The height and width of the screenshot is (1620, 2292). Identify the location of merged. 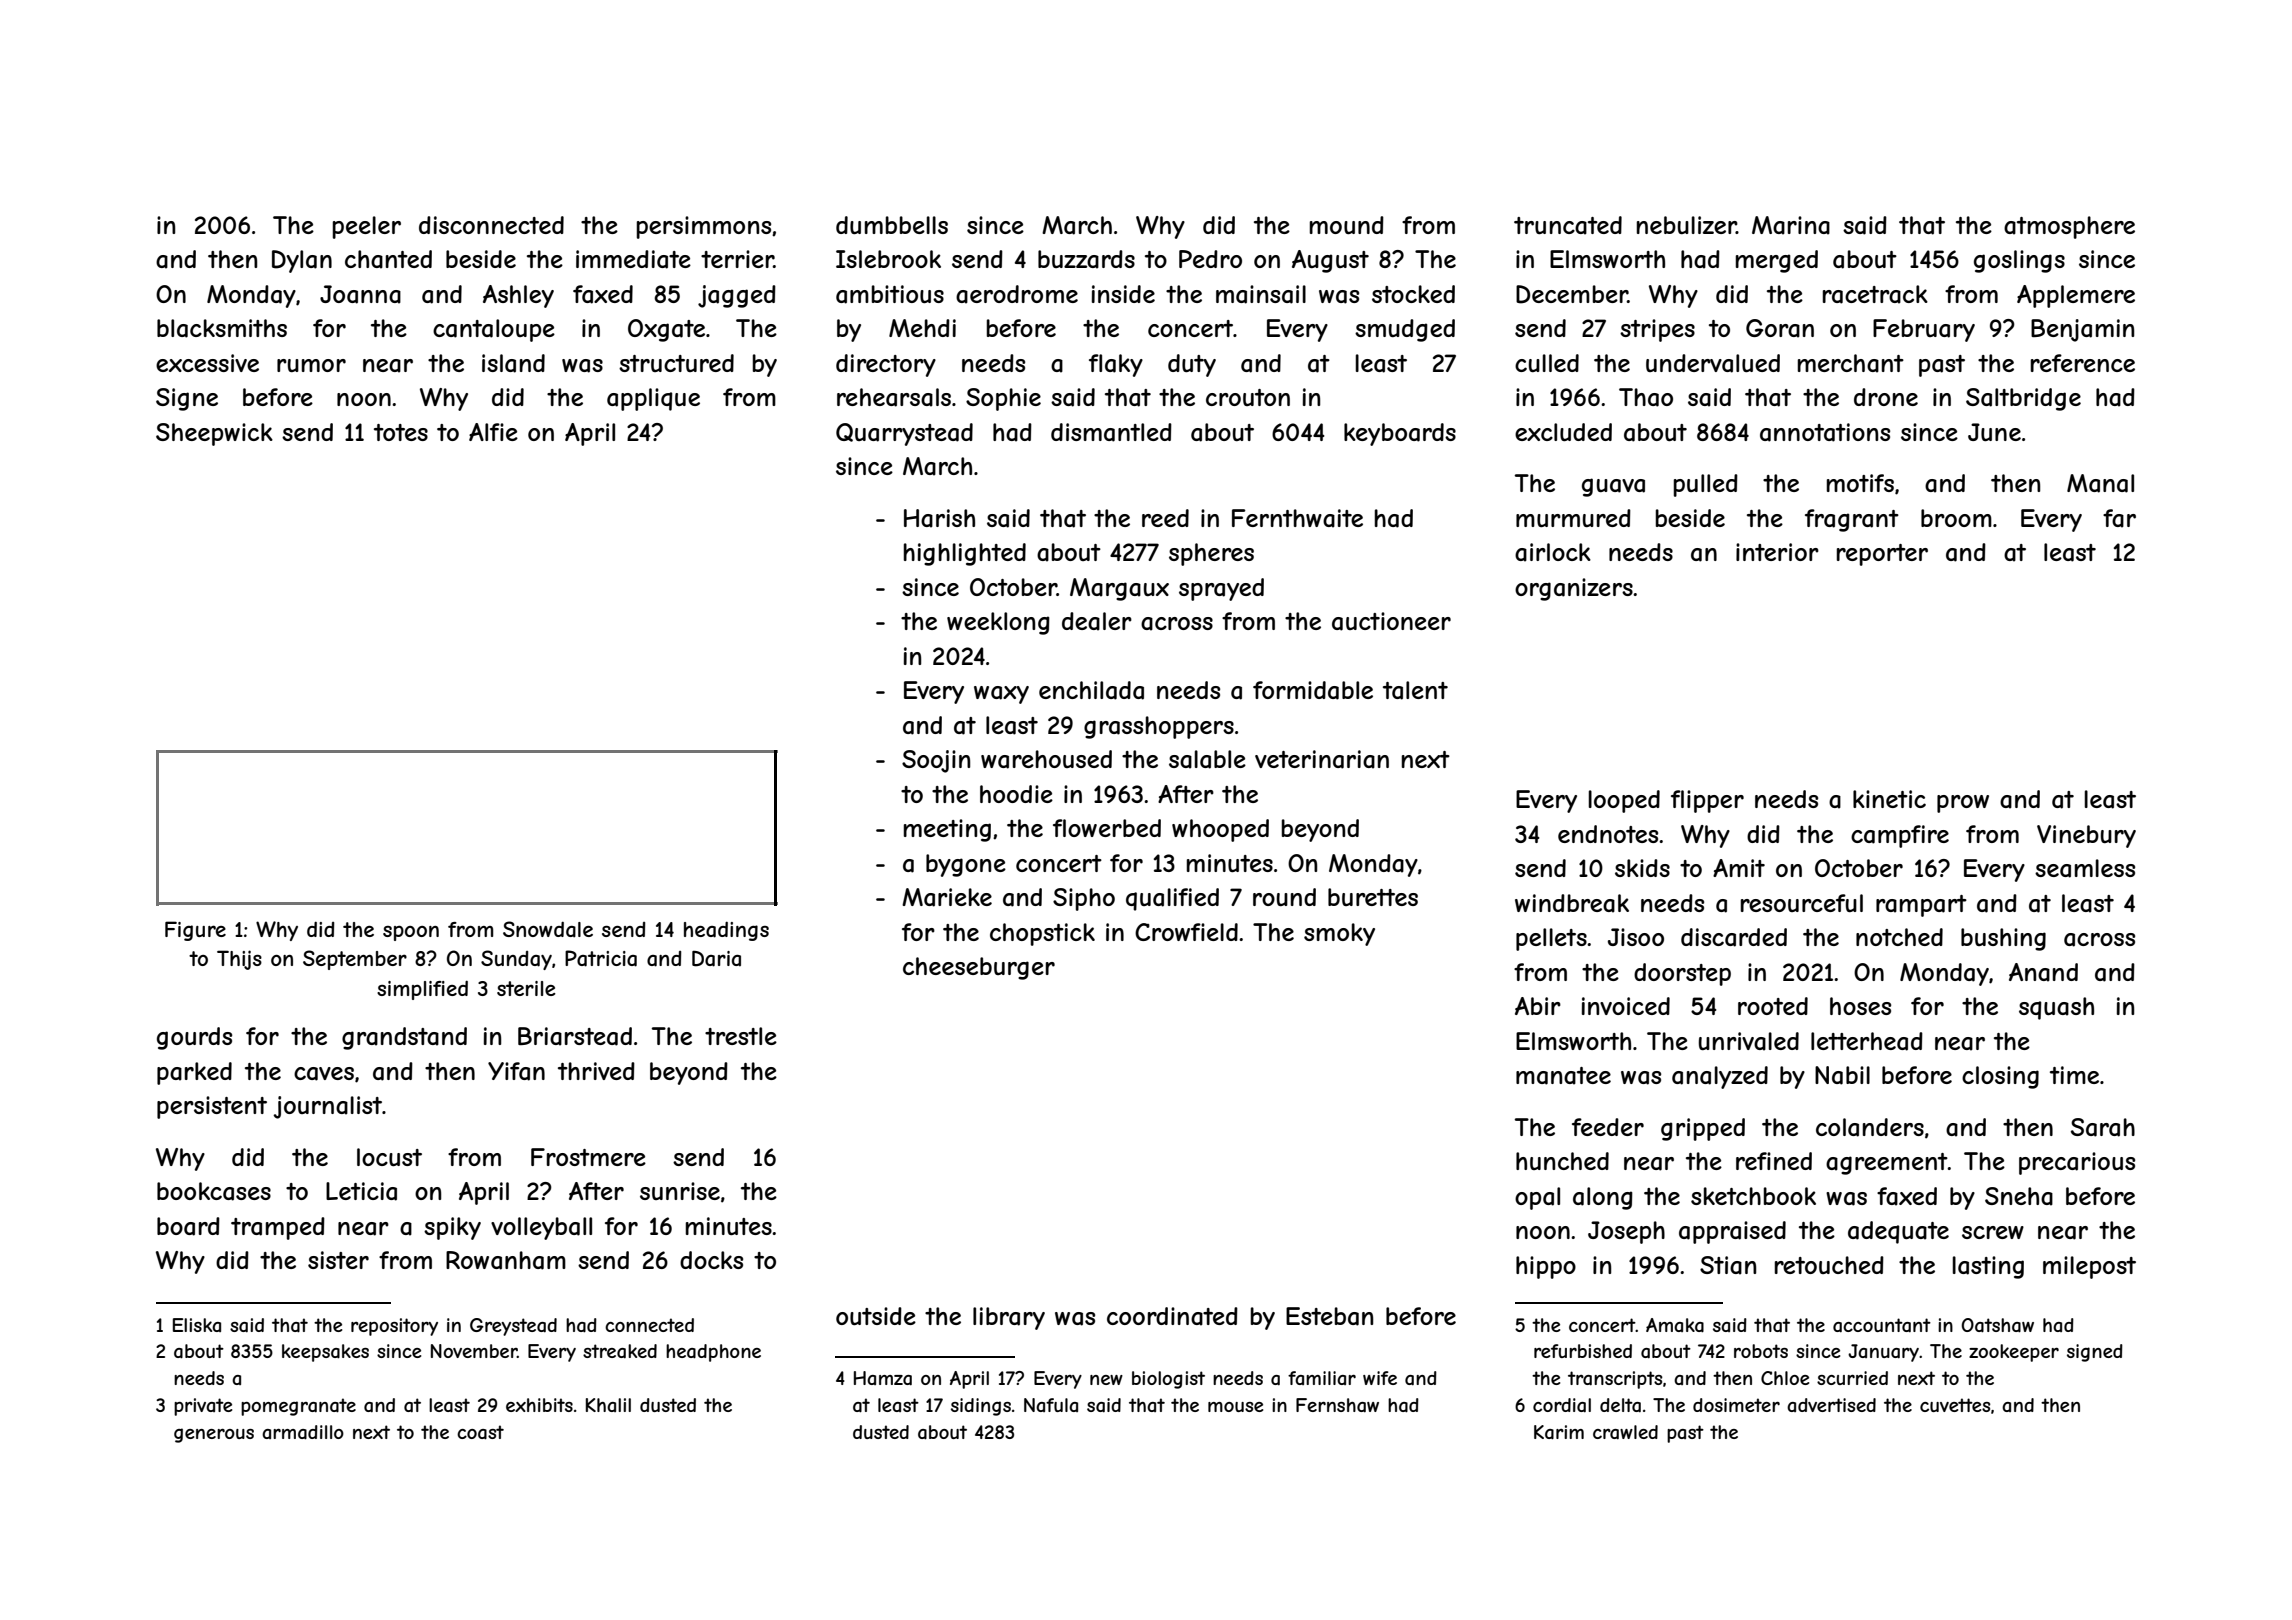
(1777, 261).
